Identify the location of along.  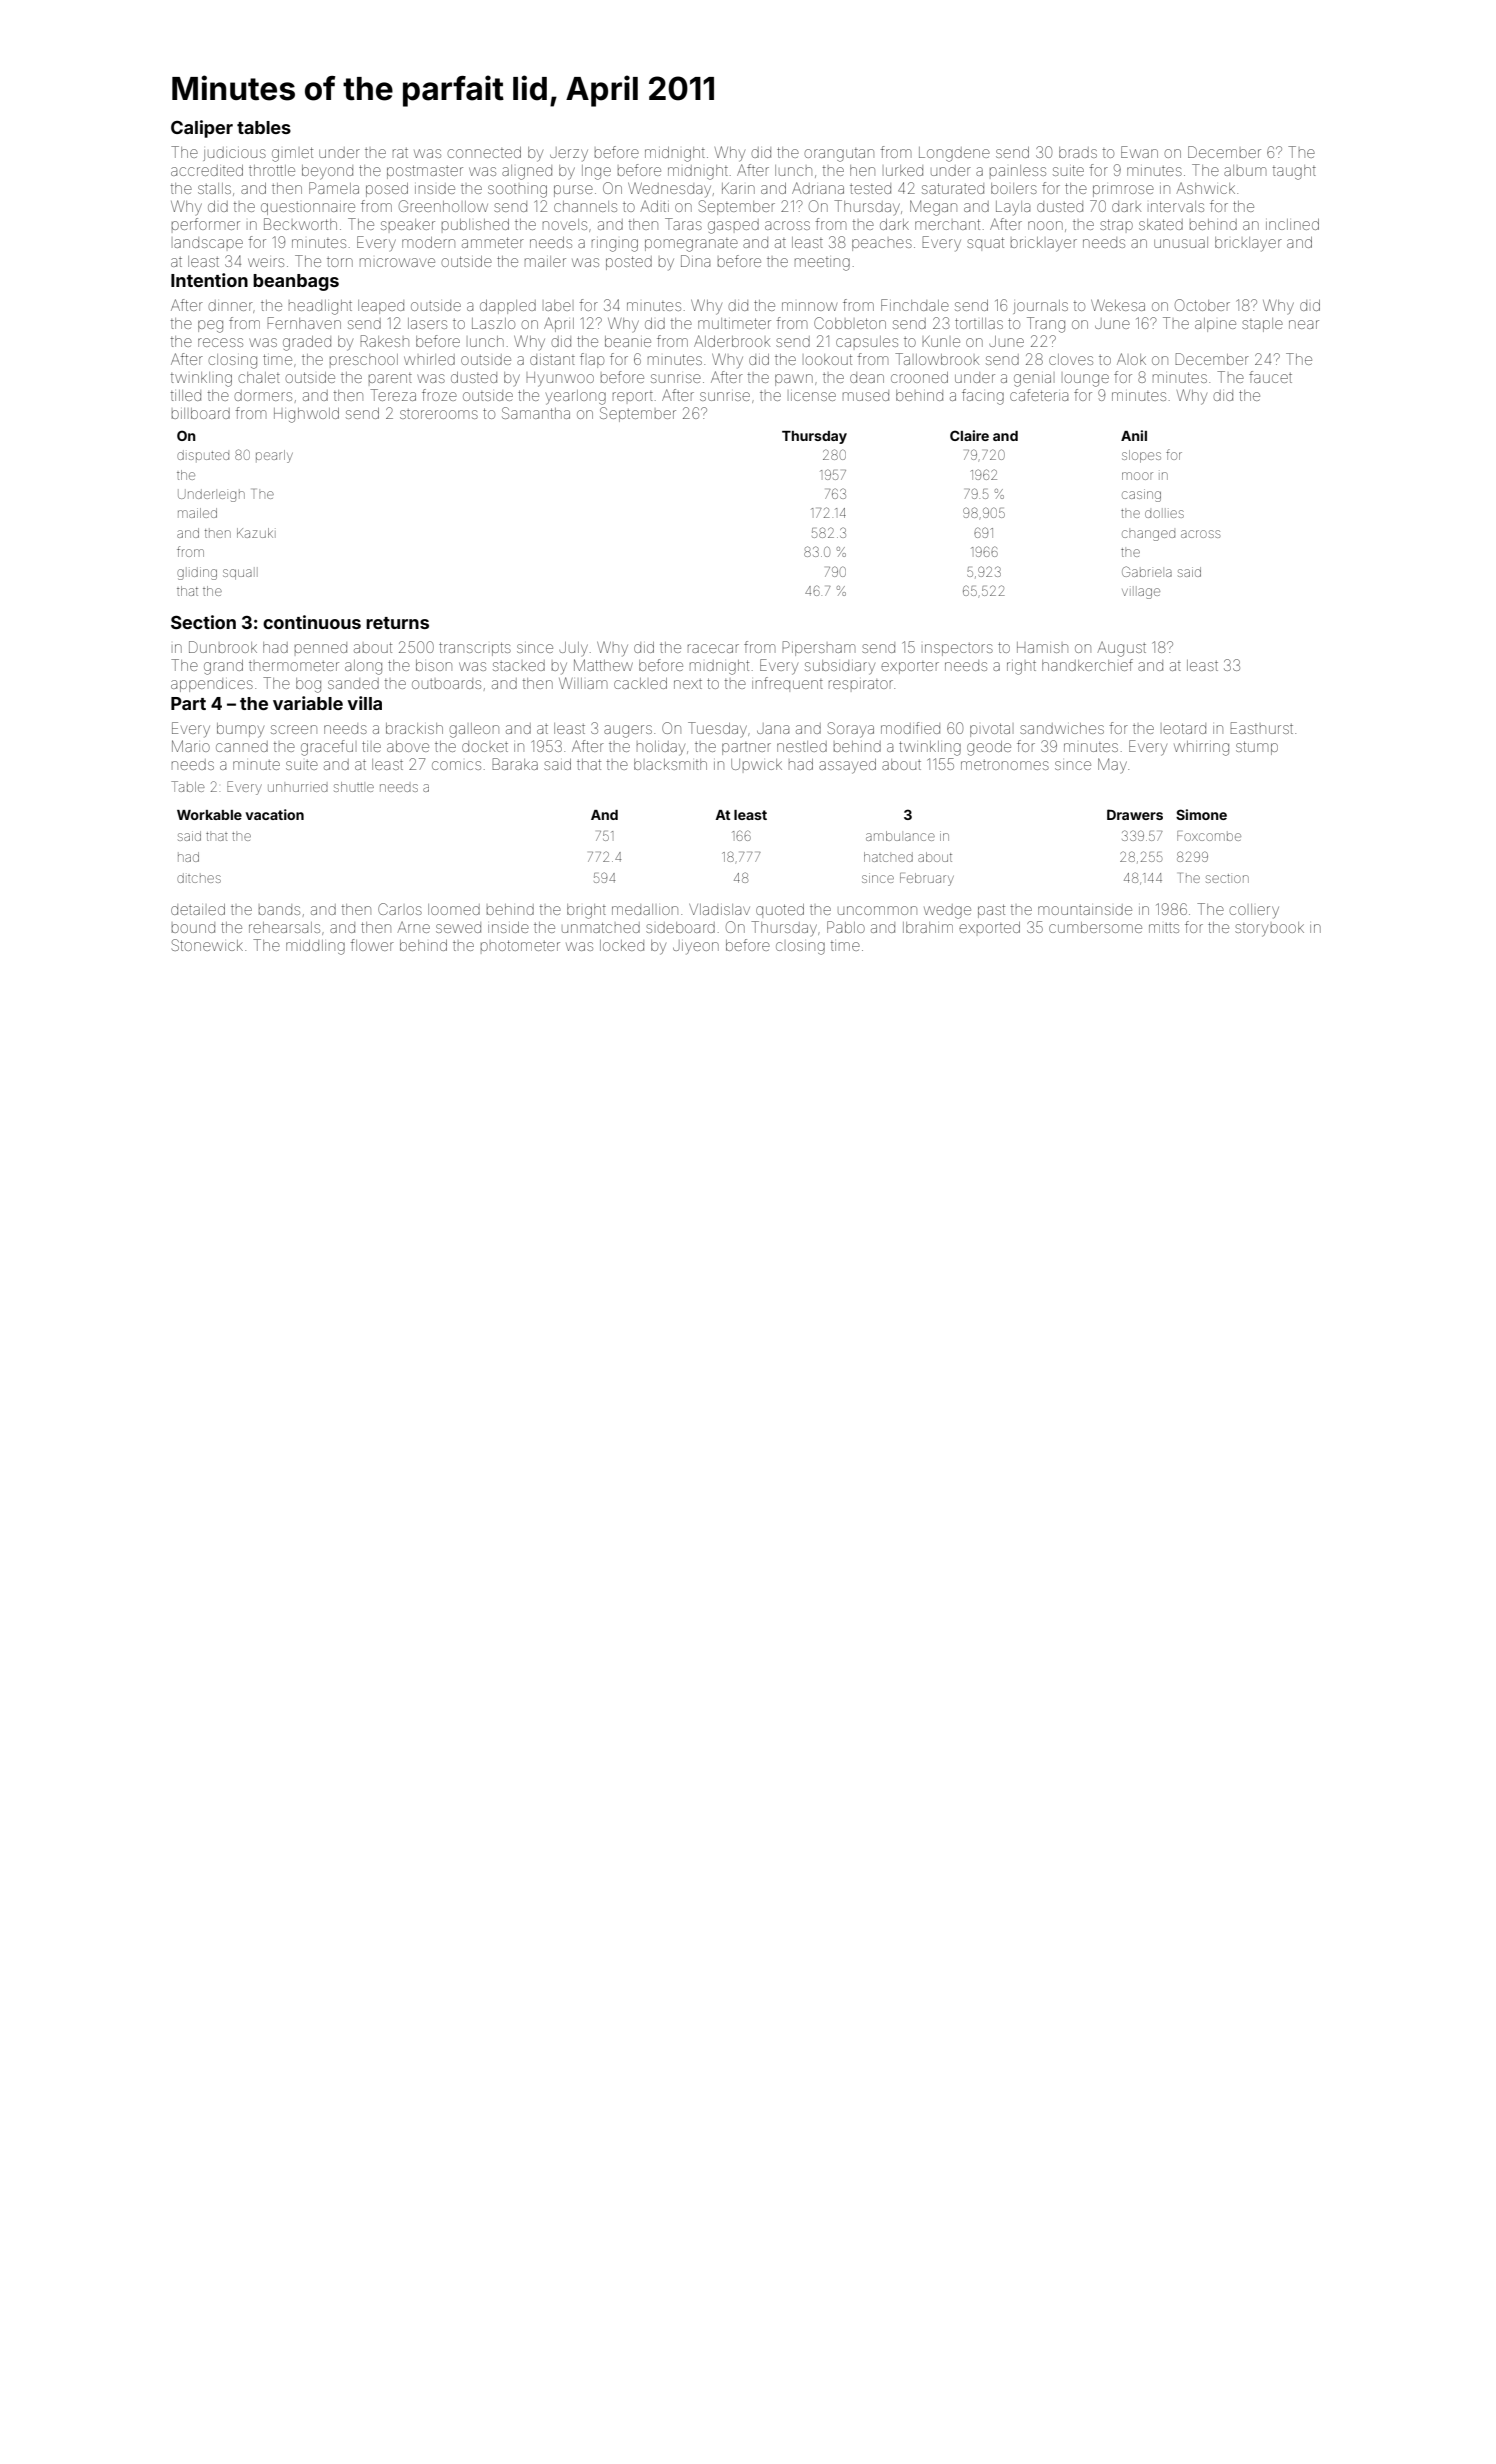
(363, 667).
